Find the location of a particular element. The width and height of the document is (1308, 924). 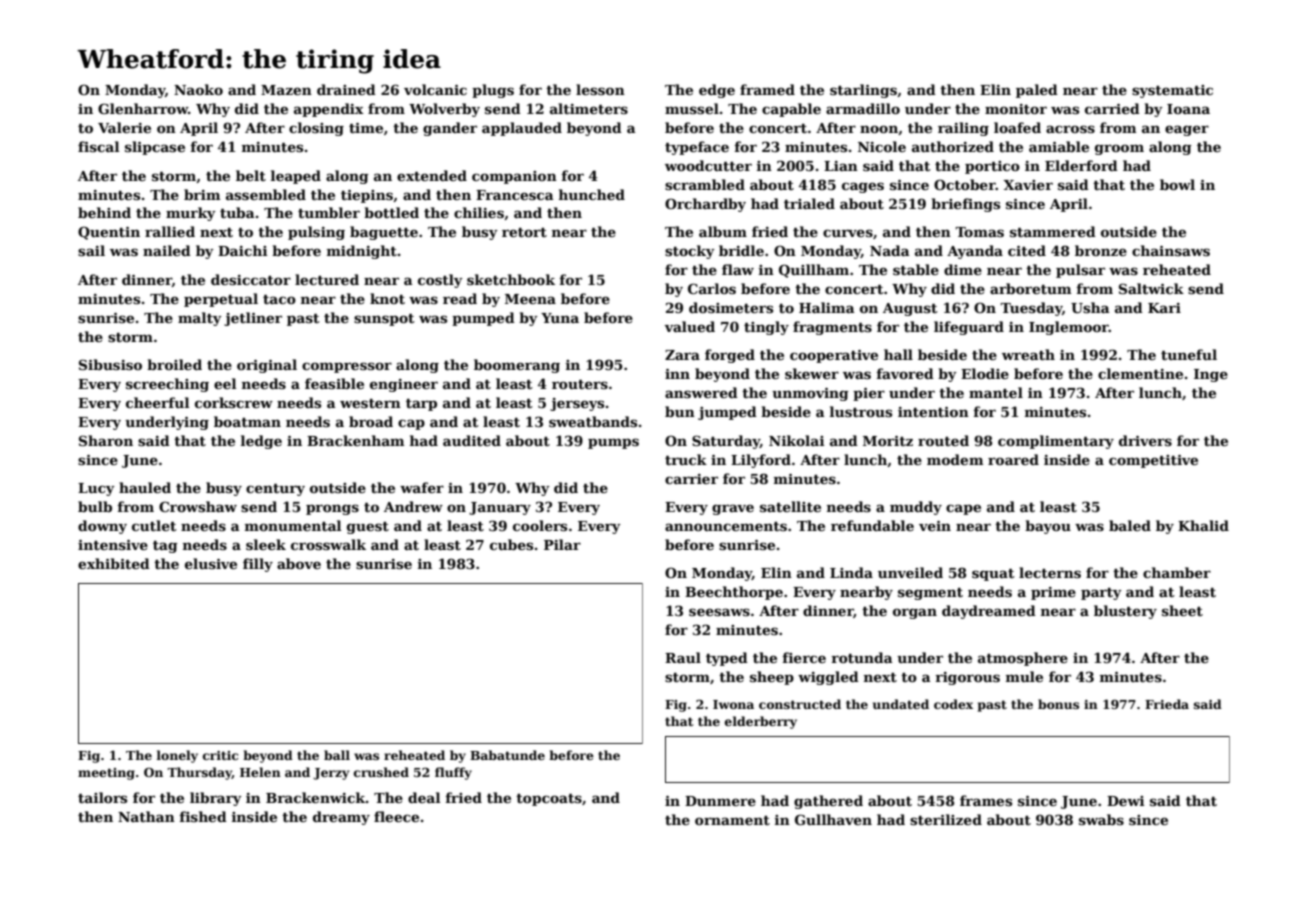

wreath is located at coordinates (1028, 354).
